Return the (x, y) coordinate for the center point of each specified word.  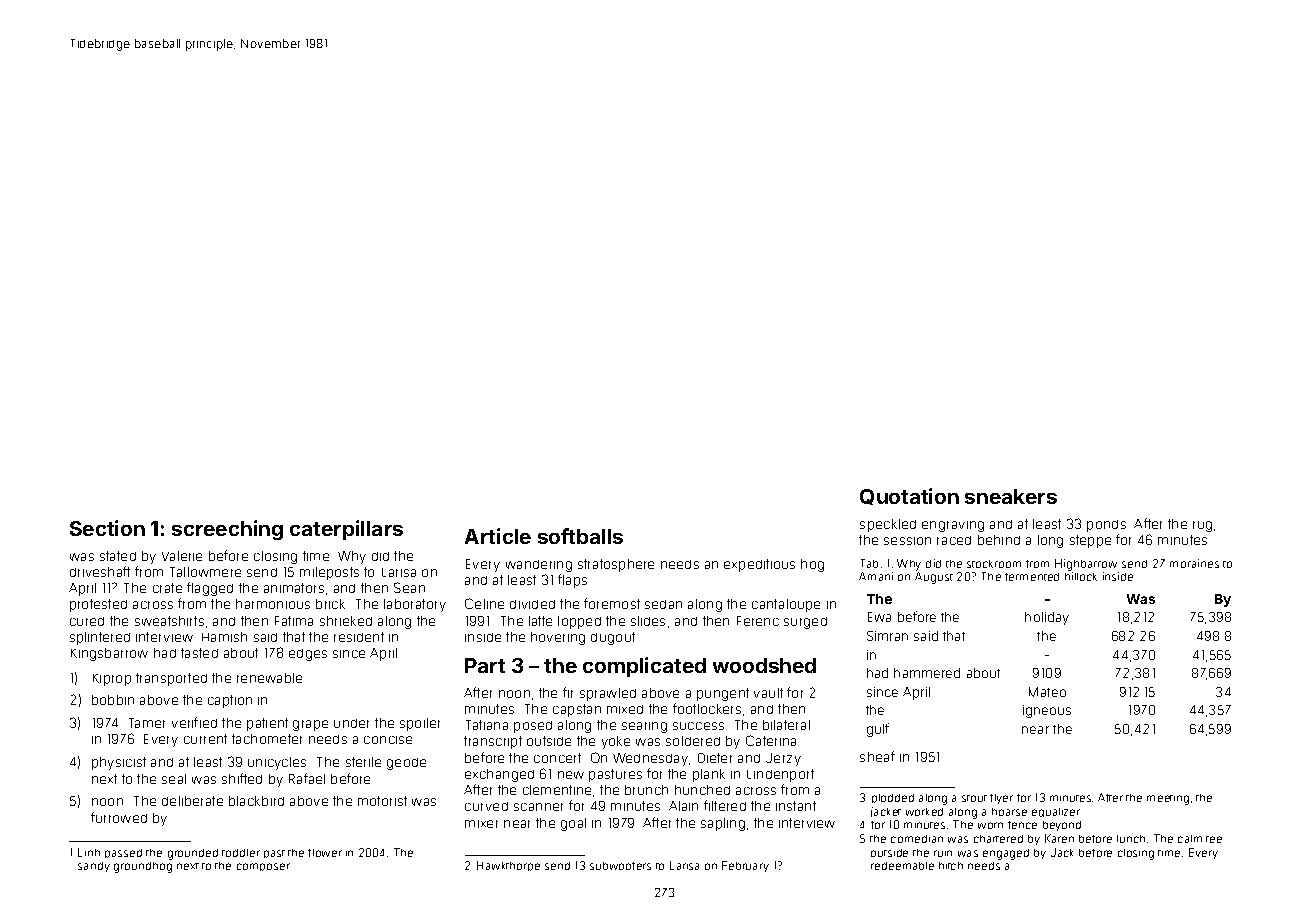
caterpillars (346, 530)
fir (568, 692)
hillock (1081, 576)
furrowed (119, 817)
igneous (1047, 711)
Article (498, 536)
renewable (269, 678)
